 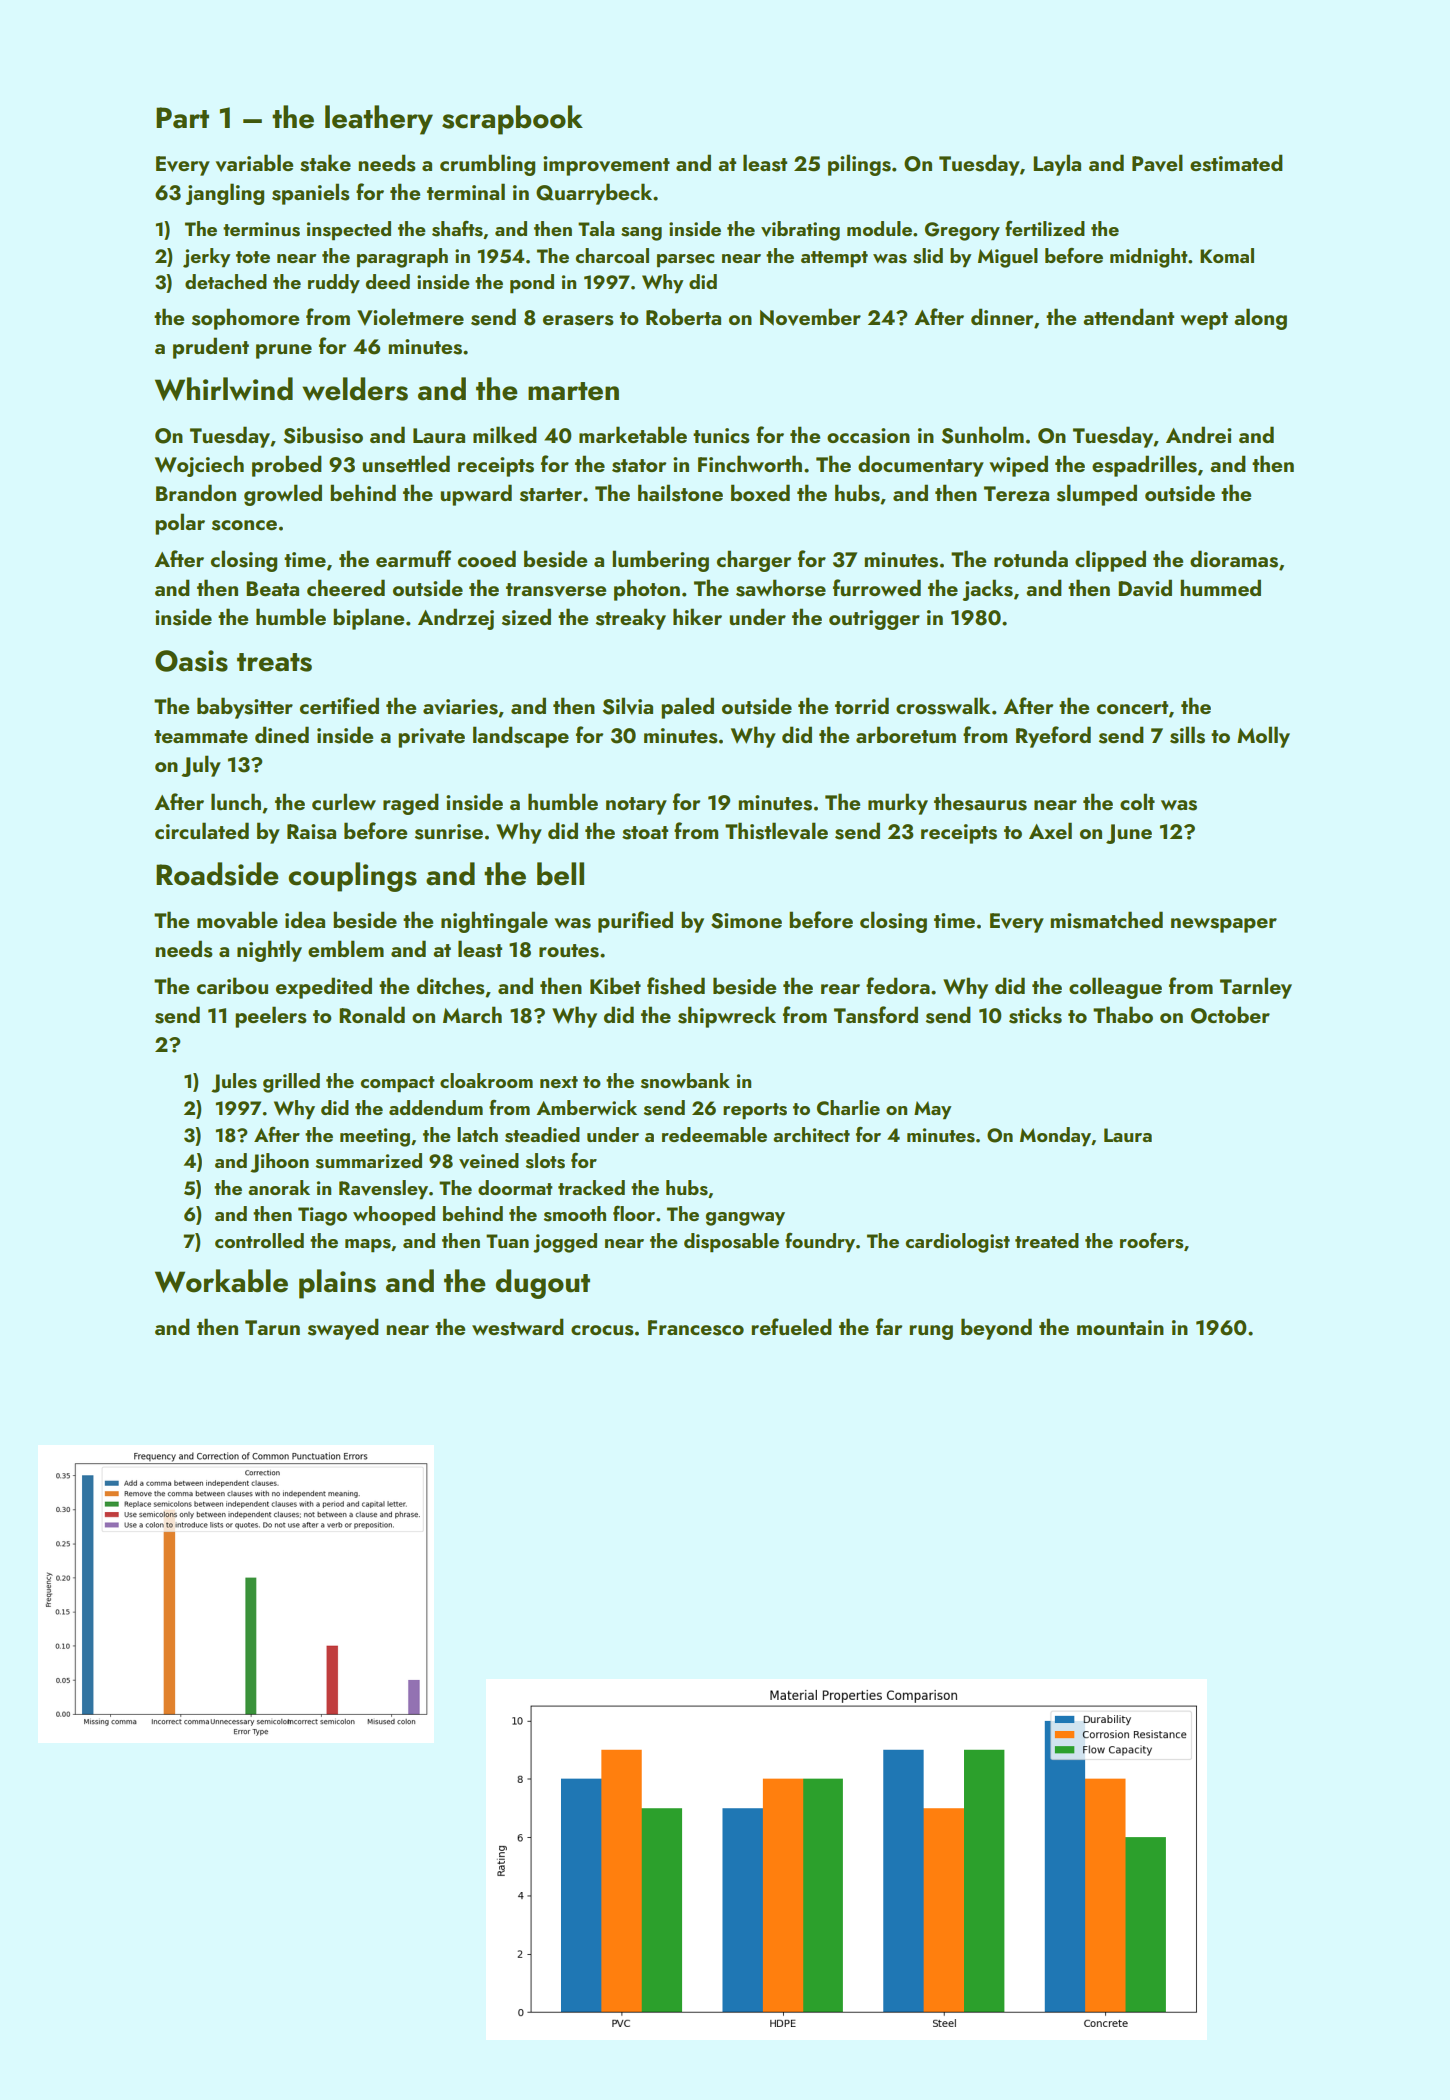 What do you see at coordinates (606, 166) in the screenshot?
I see `improvement` at bounding box center [606, 166].
